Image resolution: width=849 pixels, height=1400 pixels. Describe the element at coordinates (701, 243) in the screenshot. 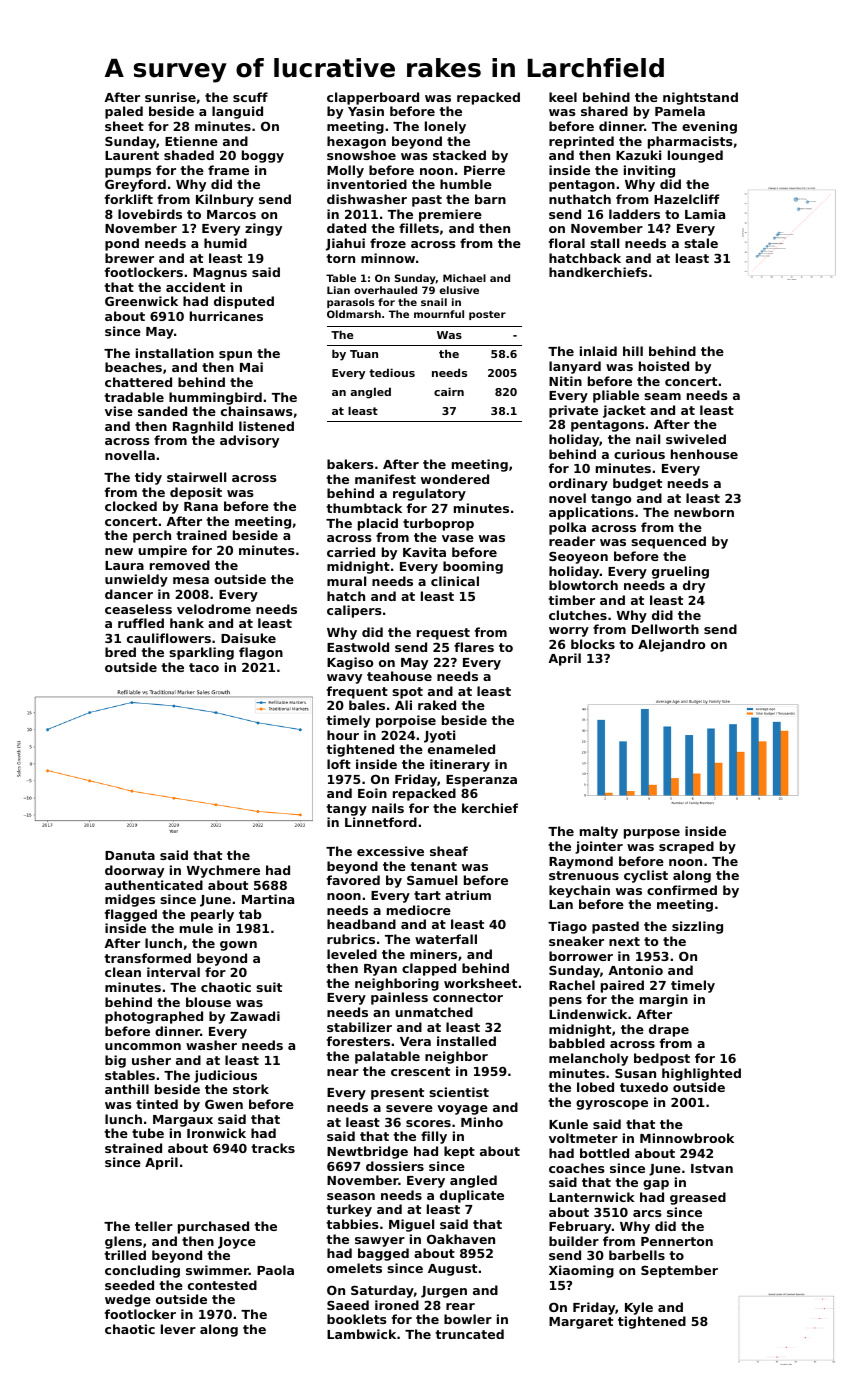

I see `stale` at that location.
